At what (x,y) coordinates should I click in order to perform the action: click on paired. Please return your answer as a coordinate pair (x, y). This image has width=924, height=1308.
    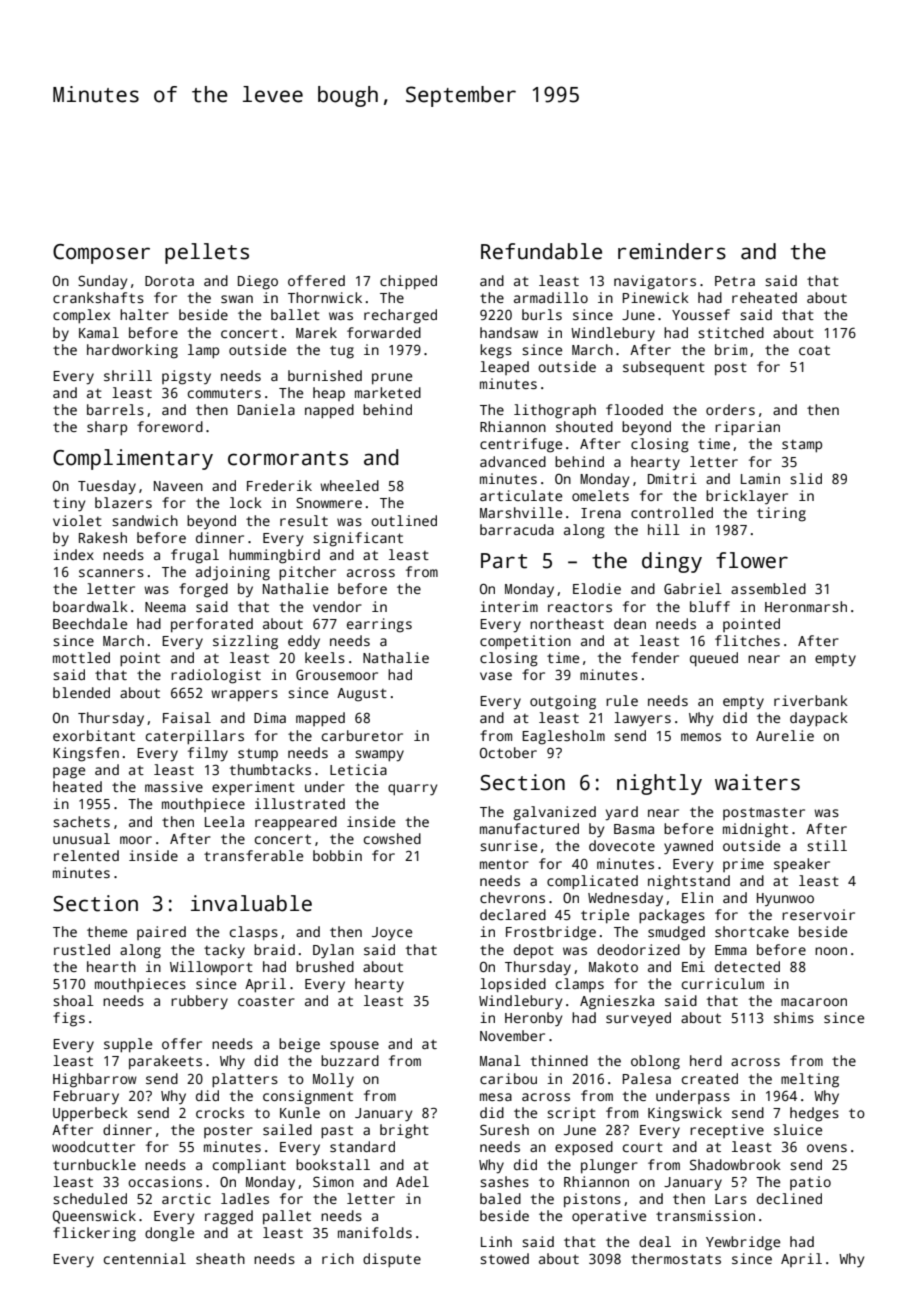
    Looking at the image, I should click on (161, 933).
